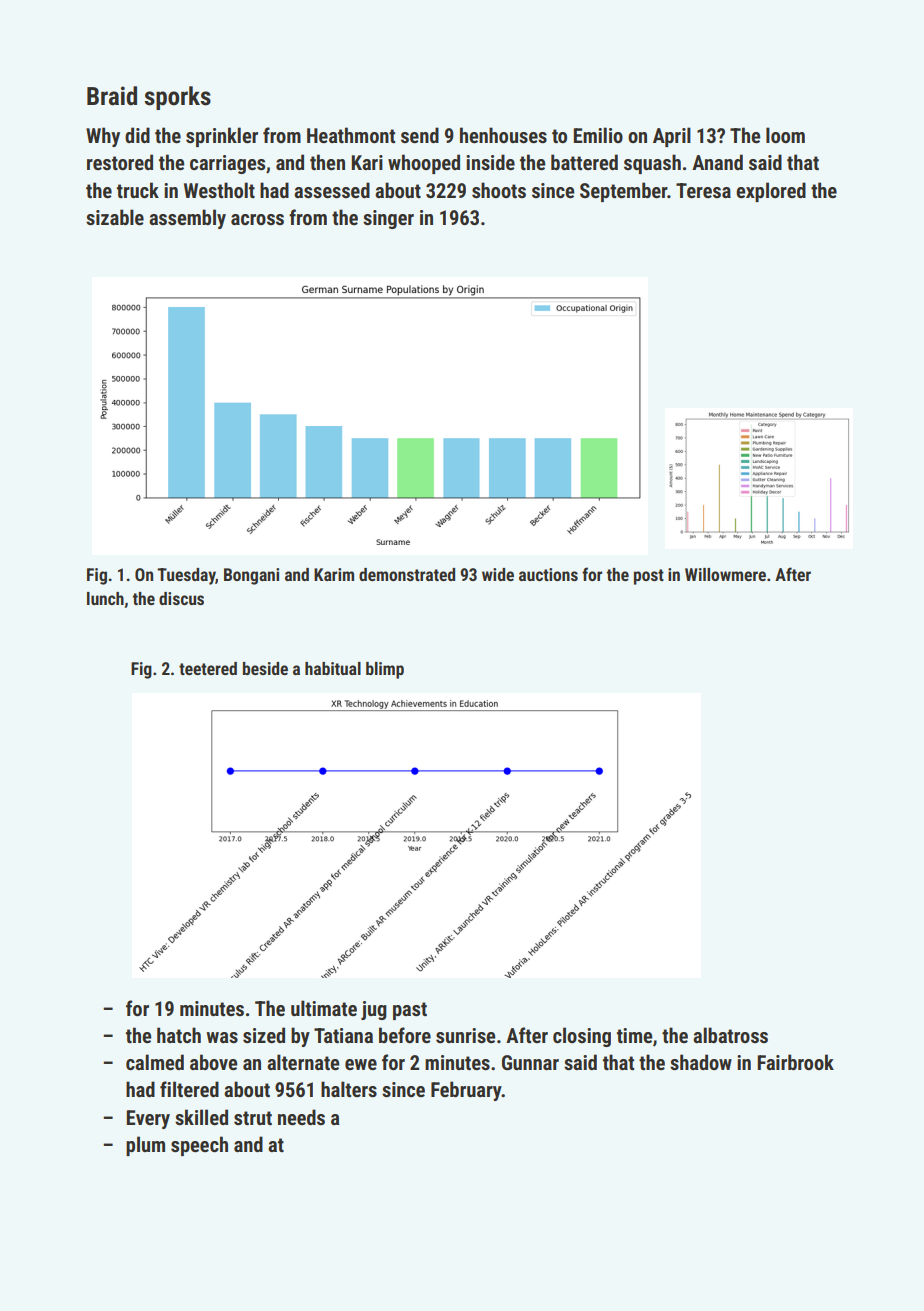 The height and width of the image is (1311, 924). Describe the element at coordinates (385, 670) in the image. I see `blimp` at that location.
